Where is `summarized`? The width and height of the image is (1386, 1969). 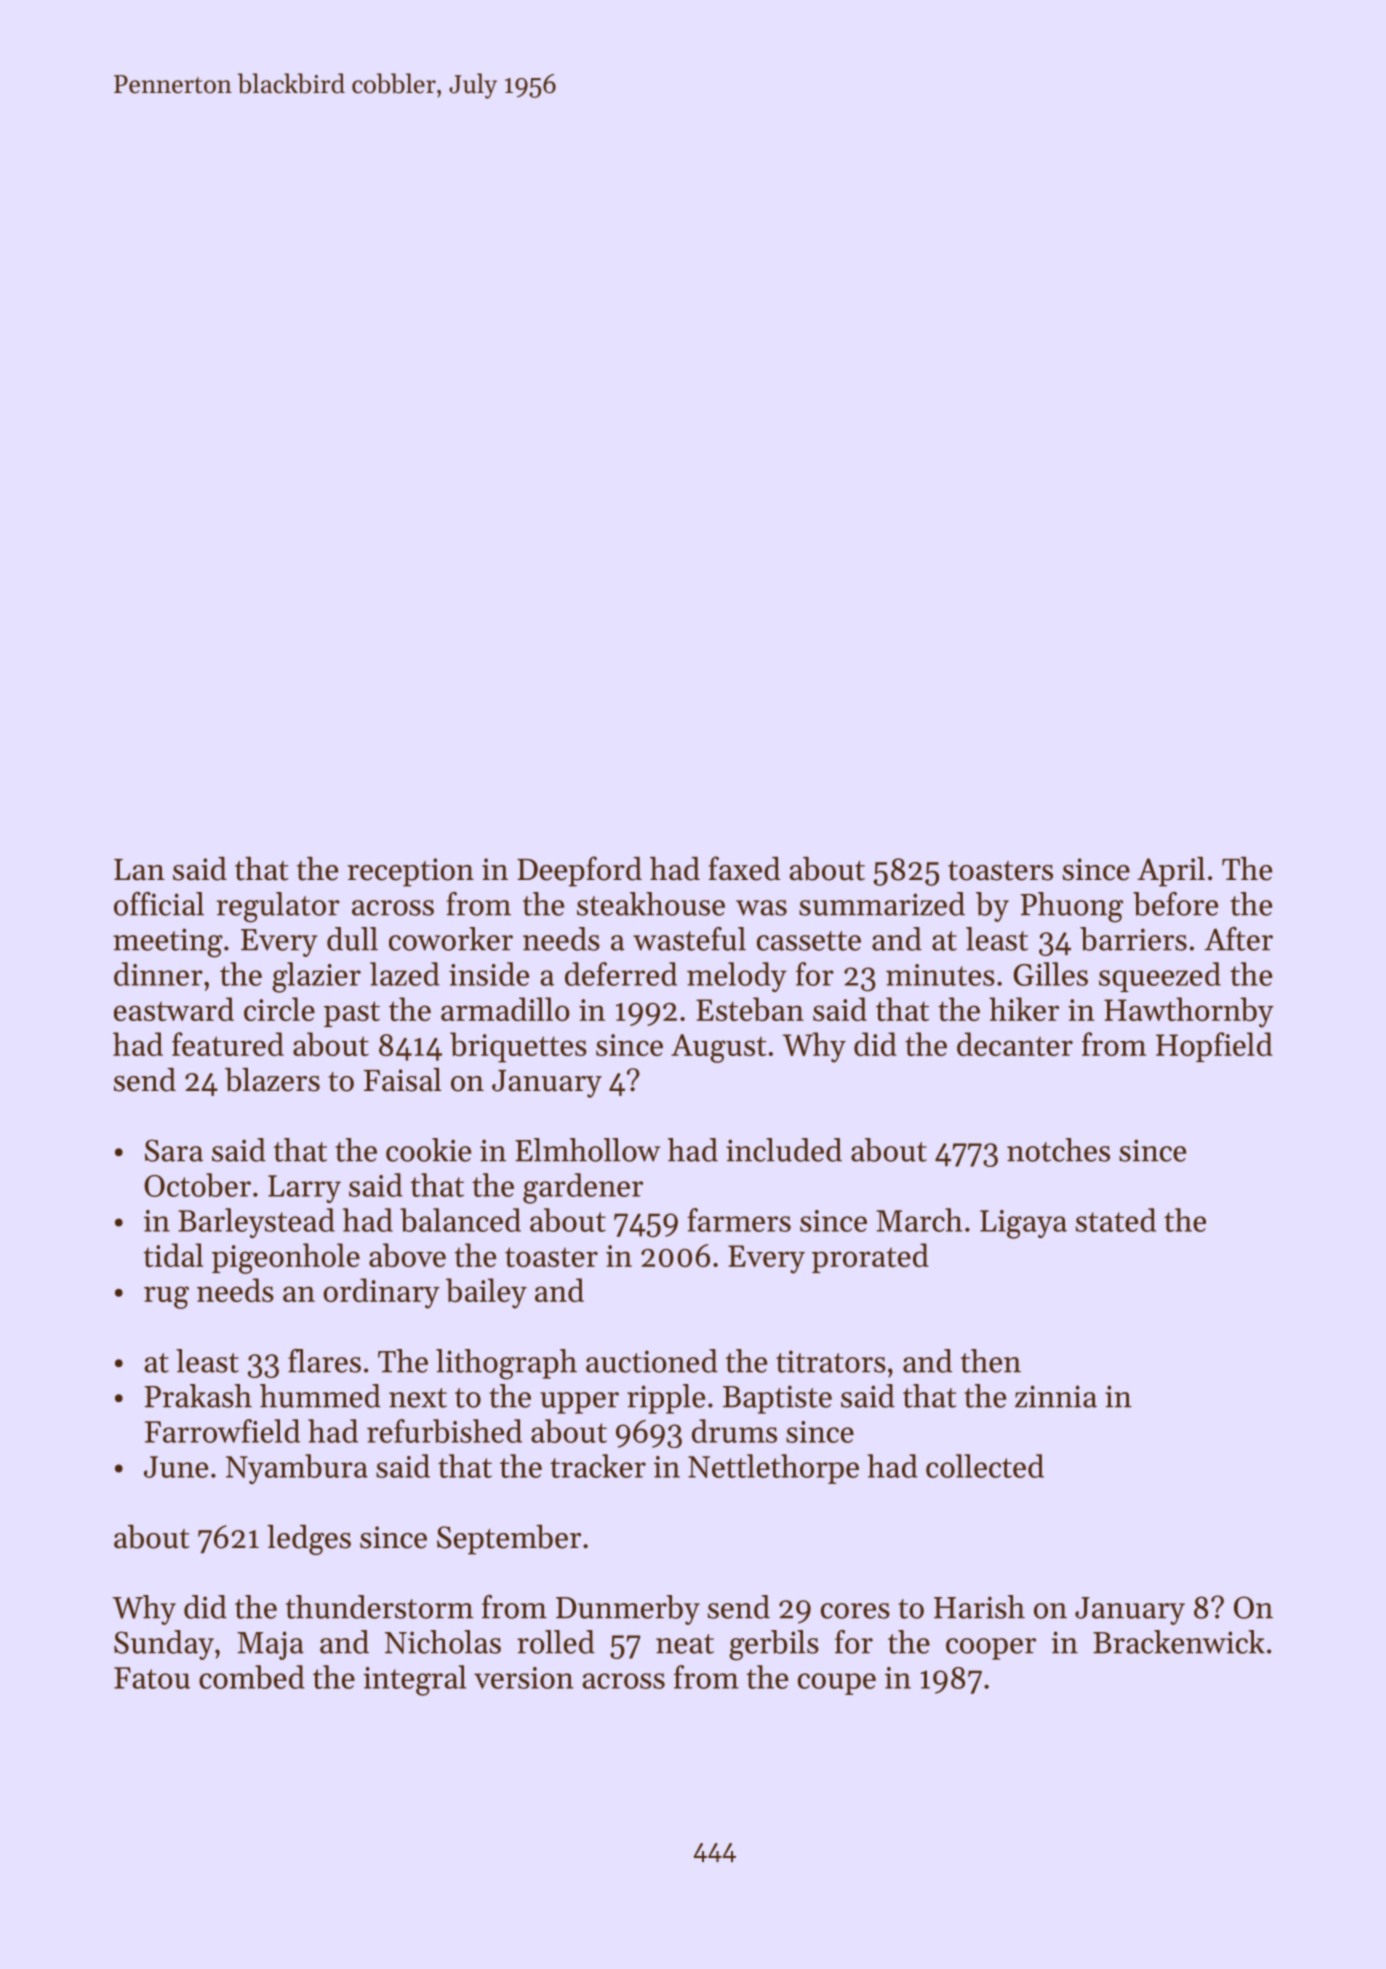 summarized is located at coordinates (882, 904).
